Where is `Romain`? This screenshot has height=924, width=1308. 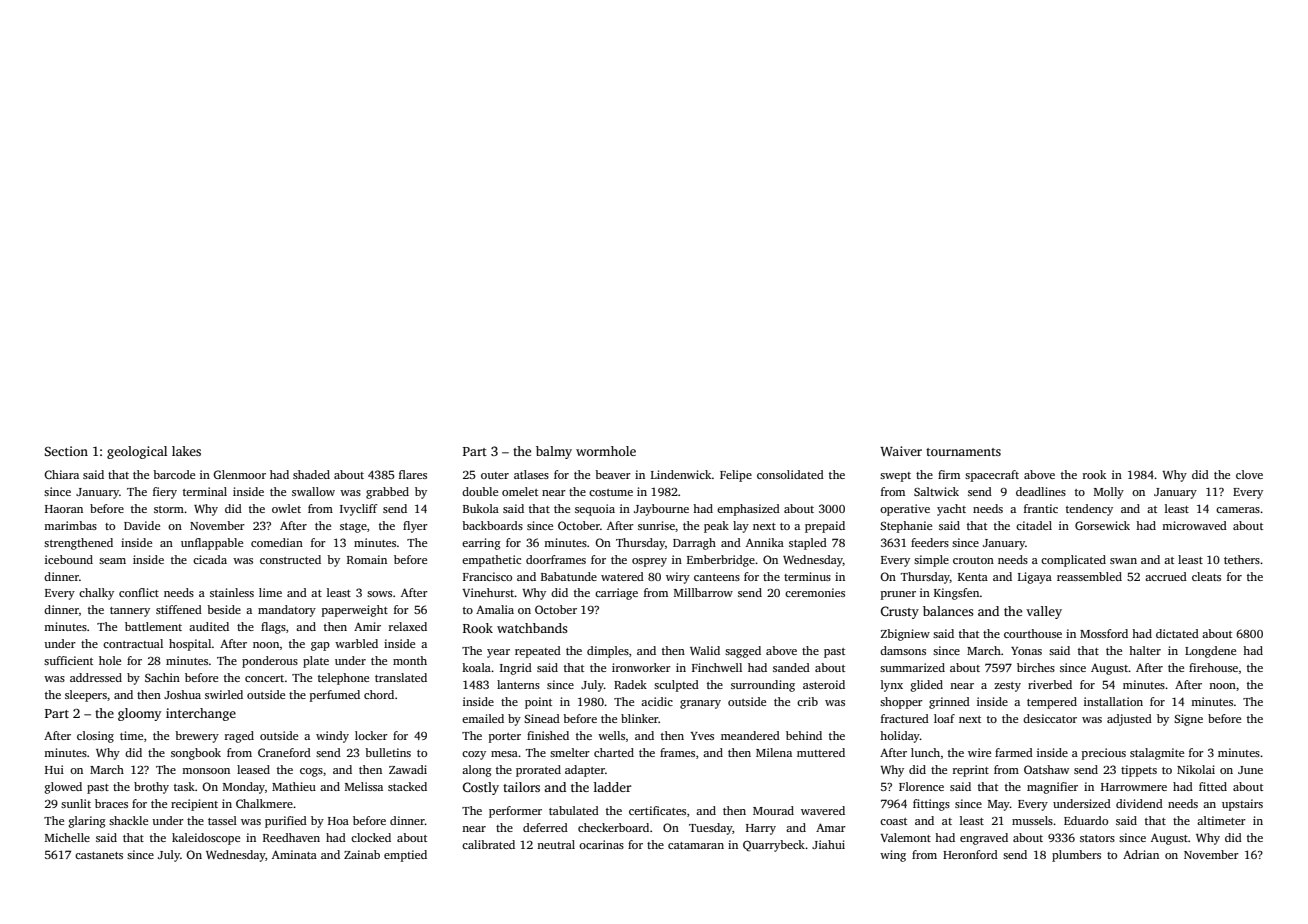 Romain is located at coordinates (367, 559).
